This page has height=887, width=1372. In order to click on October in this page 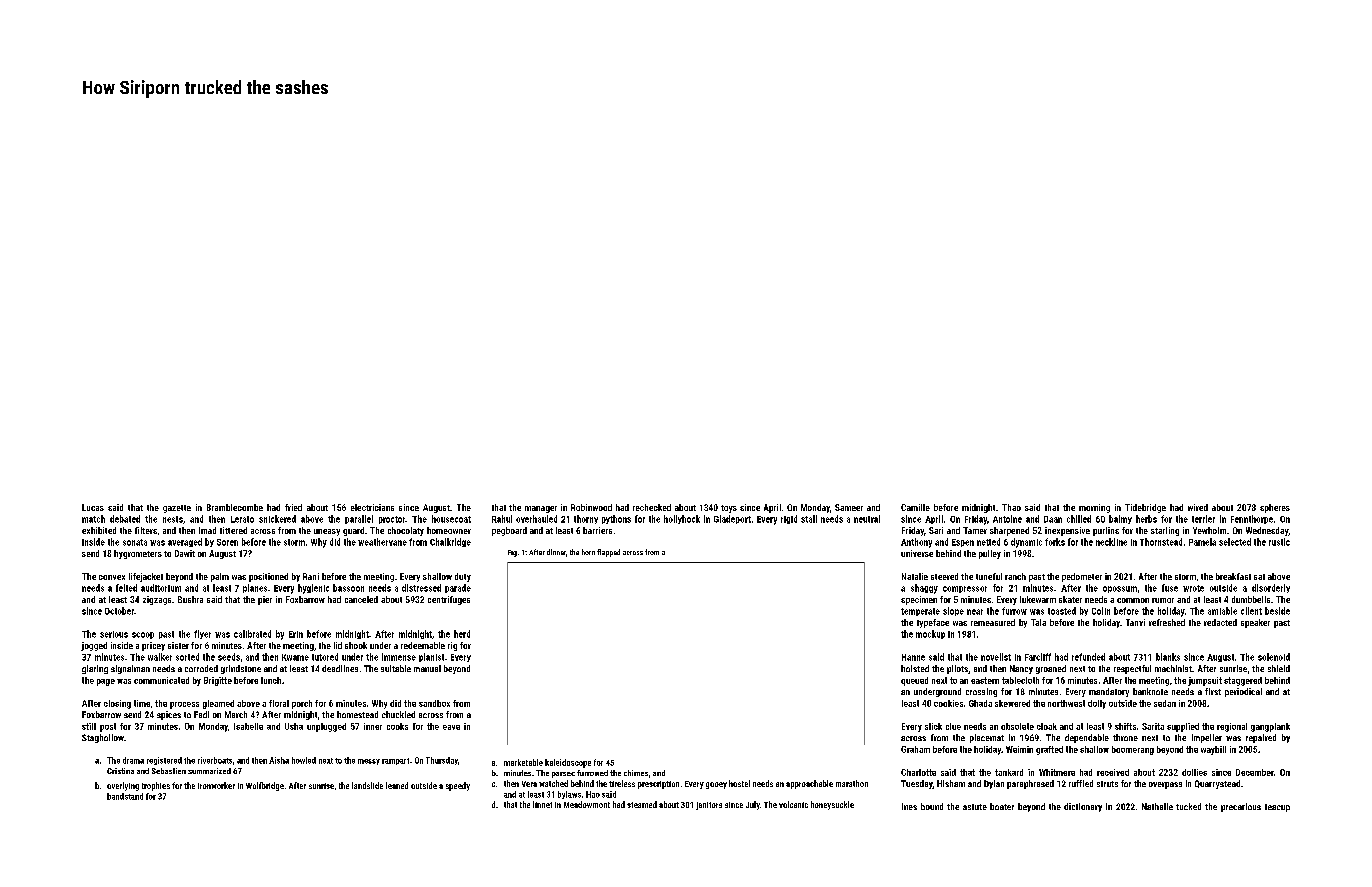, I will do `click(119, 611)`.
